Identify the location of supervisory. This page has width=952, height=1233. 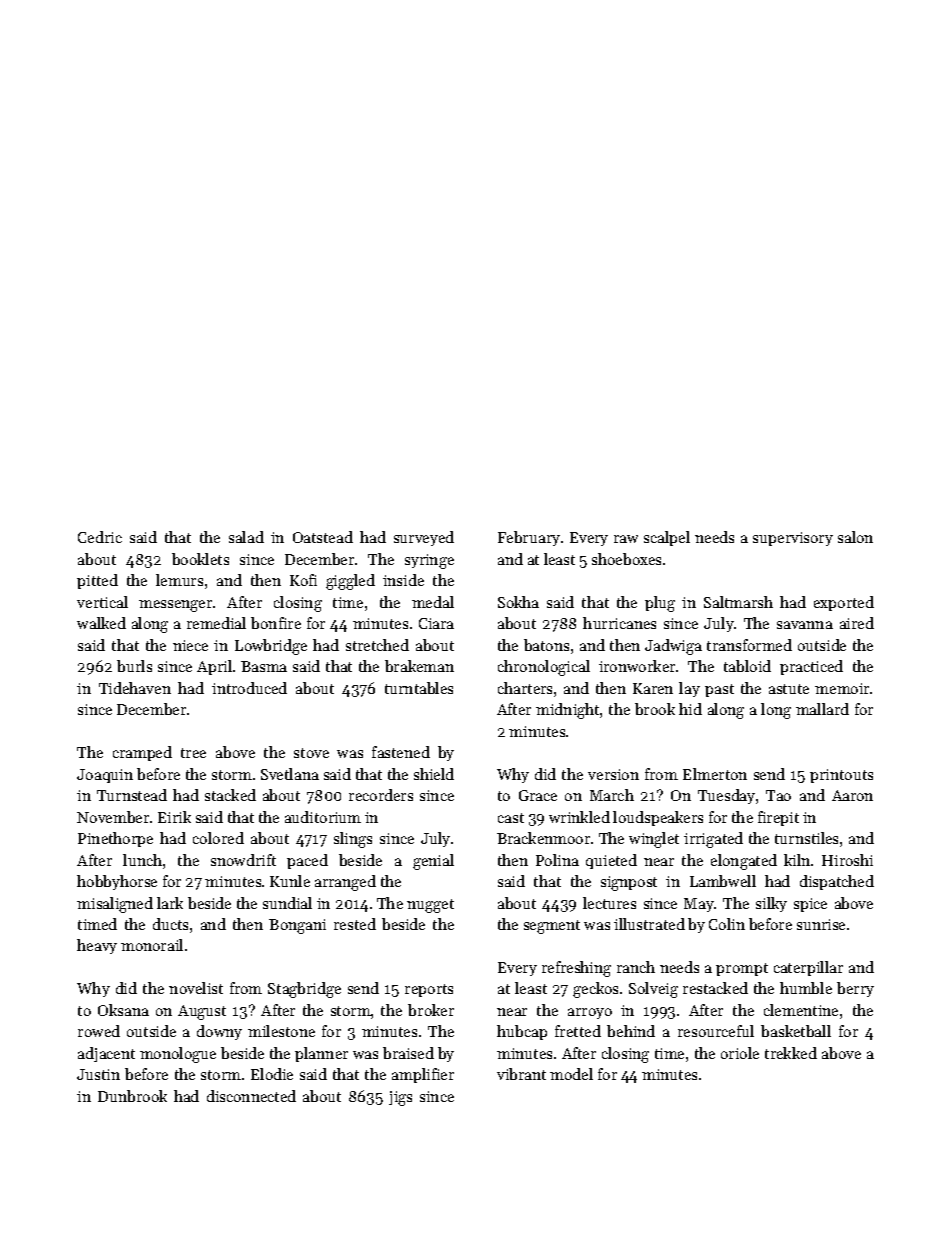
(793, 539).
